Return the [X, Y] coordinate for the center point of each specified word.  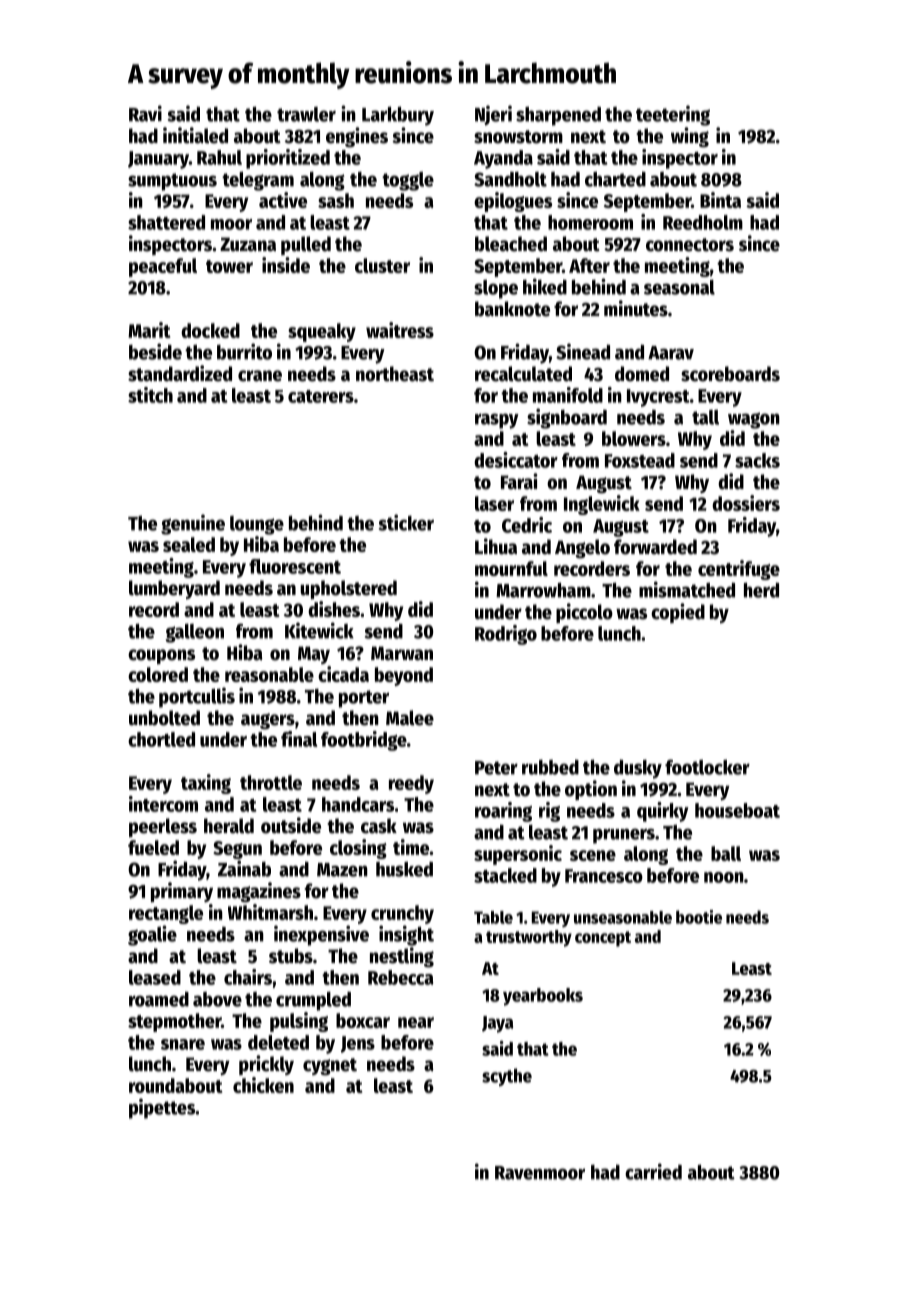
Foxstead [640, 460]
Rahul [219, 157]
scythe [507, 1077]
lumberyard [174, 589]
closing [358, 849]
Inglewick [602, 505]
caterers [321, 396]
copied [678, 613]
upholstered [348, 589]
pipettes [162, 1108]
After [589, 265]
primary [182, 892]
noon [724, 877]
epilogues [513, 202]
